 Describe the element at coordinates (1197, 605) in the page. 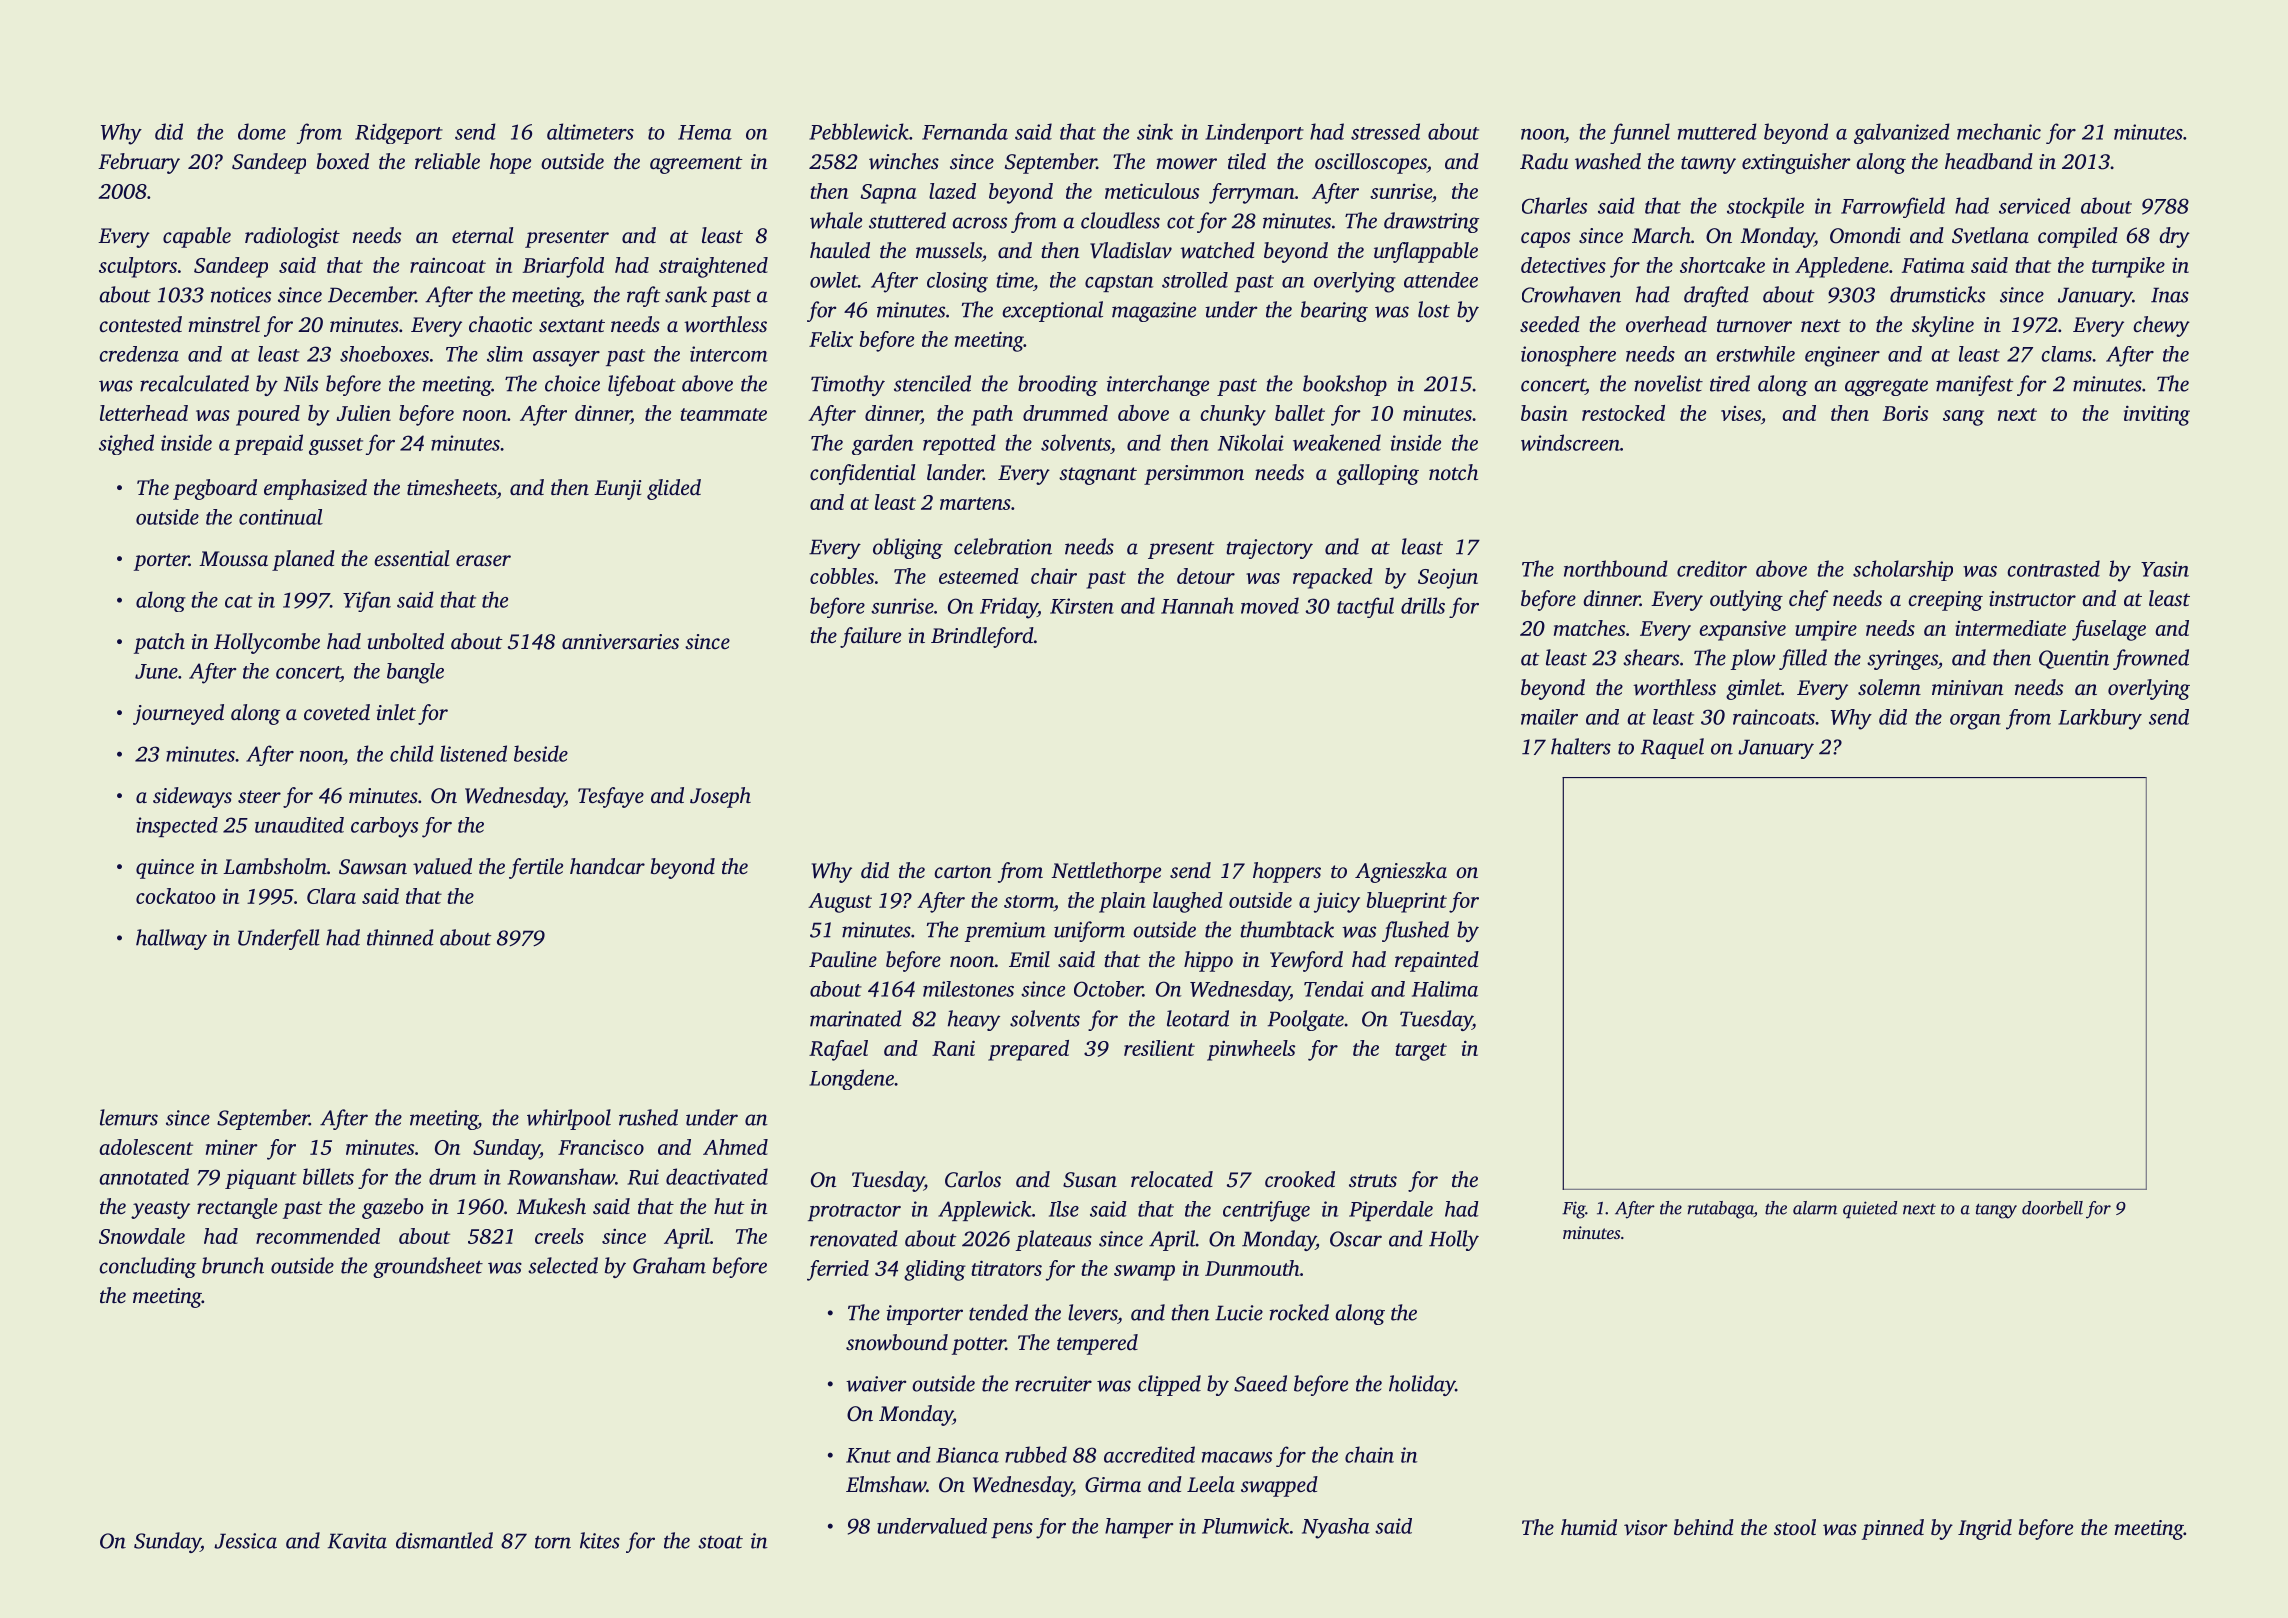

I see `Hannah` at that location.
